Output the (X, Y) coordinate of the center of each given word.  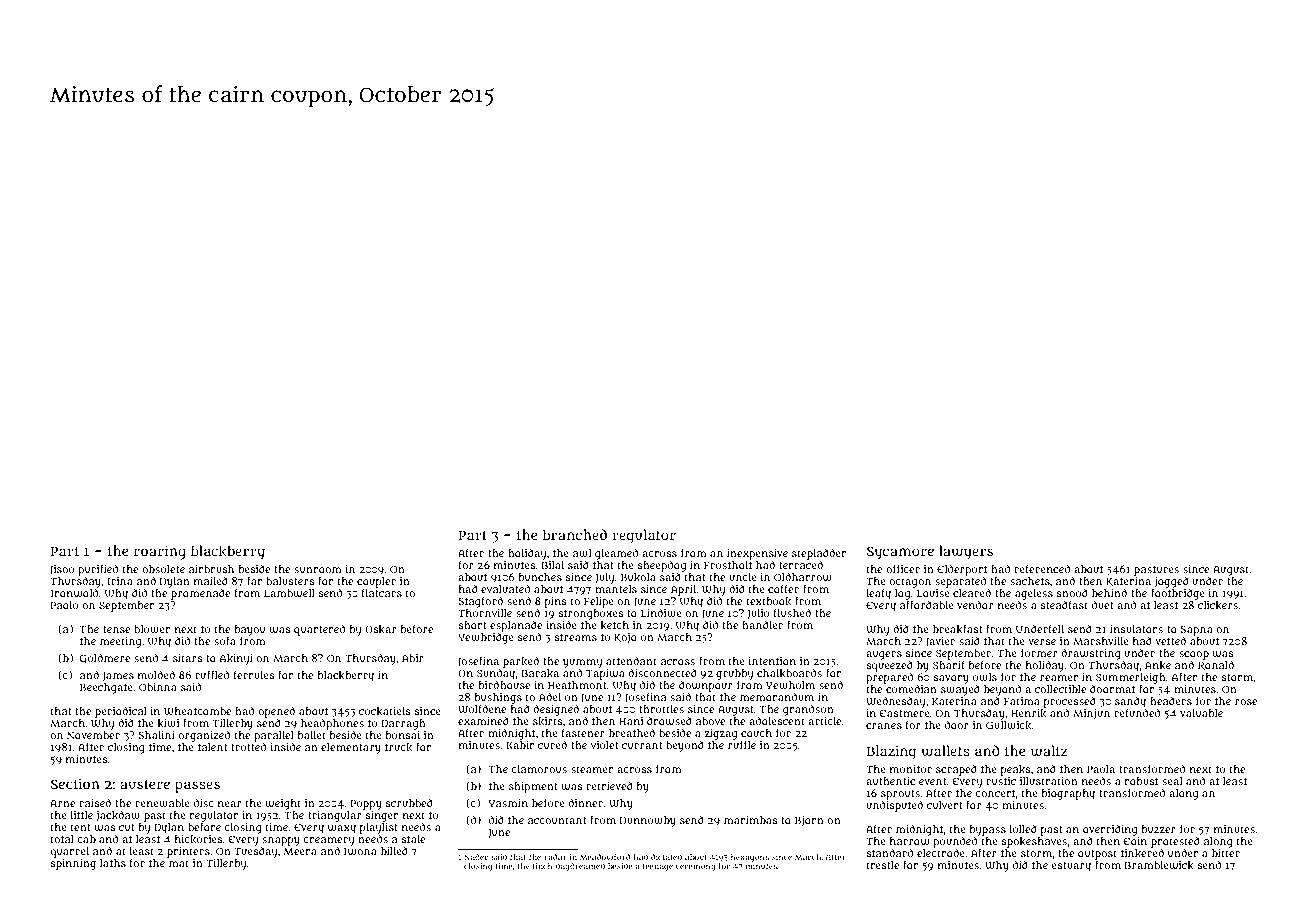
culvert (945, 805)
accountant (557, 820)
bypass (987, 830)
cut (127, 827)
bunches (540, 577)
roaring (160, 552)
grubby (734, 674)
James (118, 676)
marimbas (751, 820)
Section (75, 783)
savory (951, 679)
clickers (1218, 605)
